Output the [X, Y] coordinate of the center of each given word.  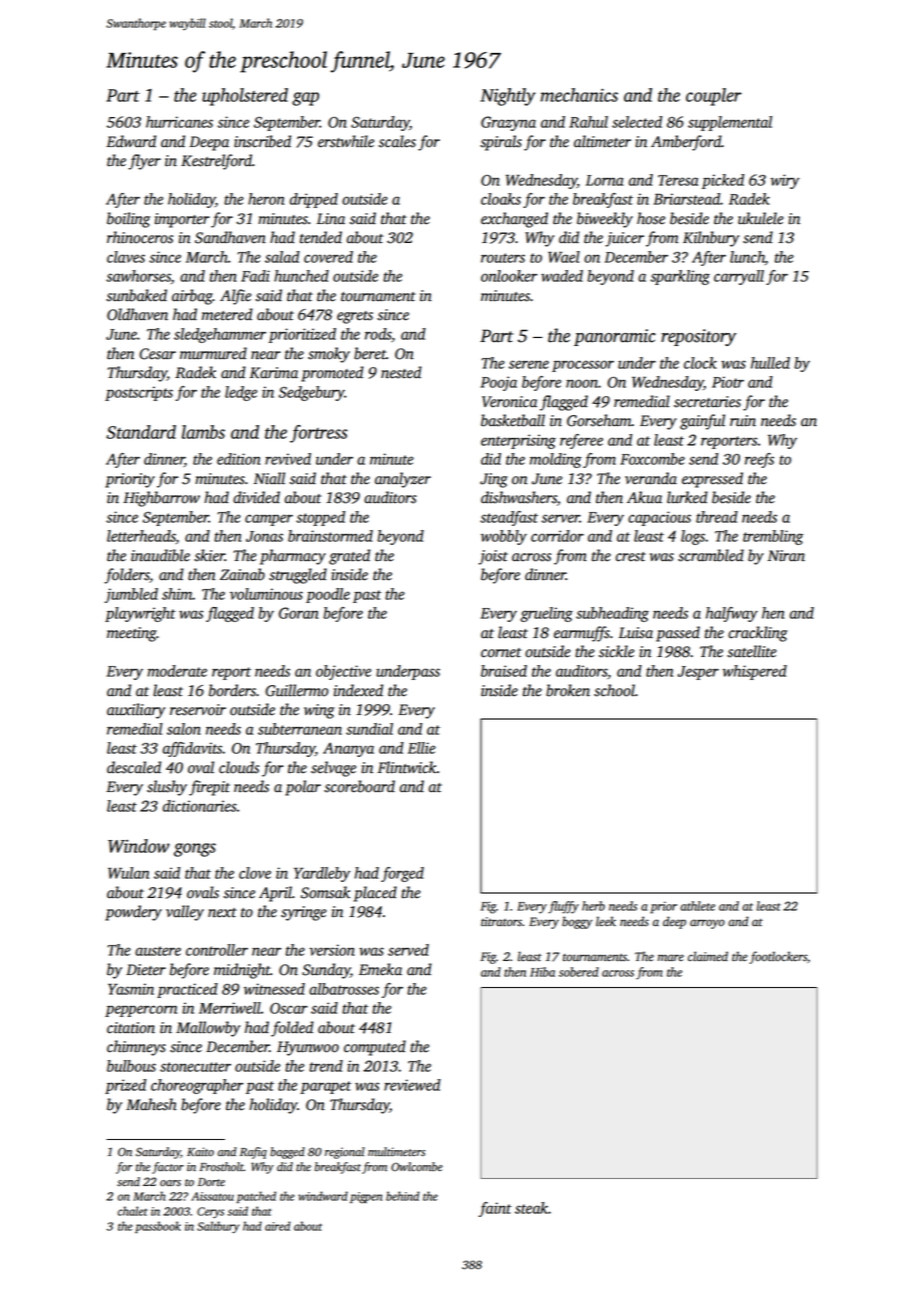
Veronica [509, 402]
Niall [269, 478]
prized [125, 1086]
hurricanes [179, 122]
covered [328, 257]
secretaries [707, 402]
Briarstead [686, 199]
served [408, 950]
